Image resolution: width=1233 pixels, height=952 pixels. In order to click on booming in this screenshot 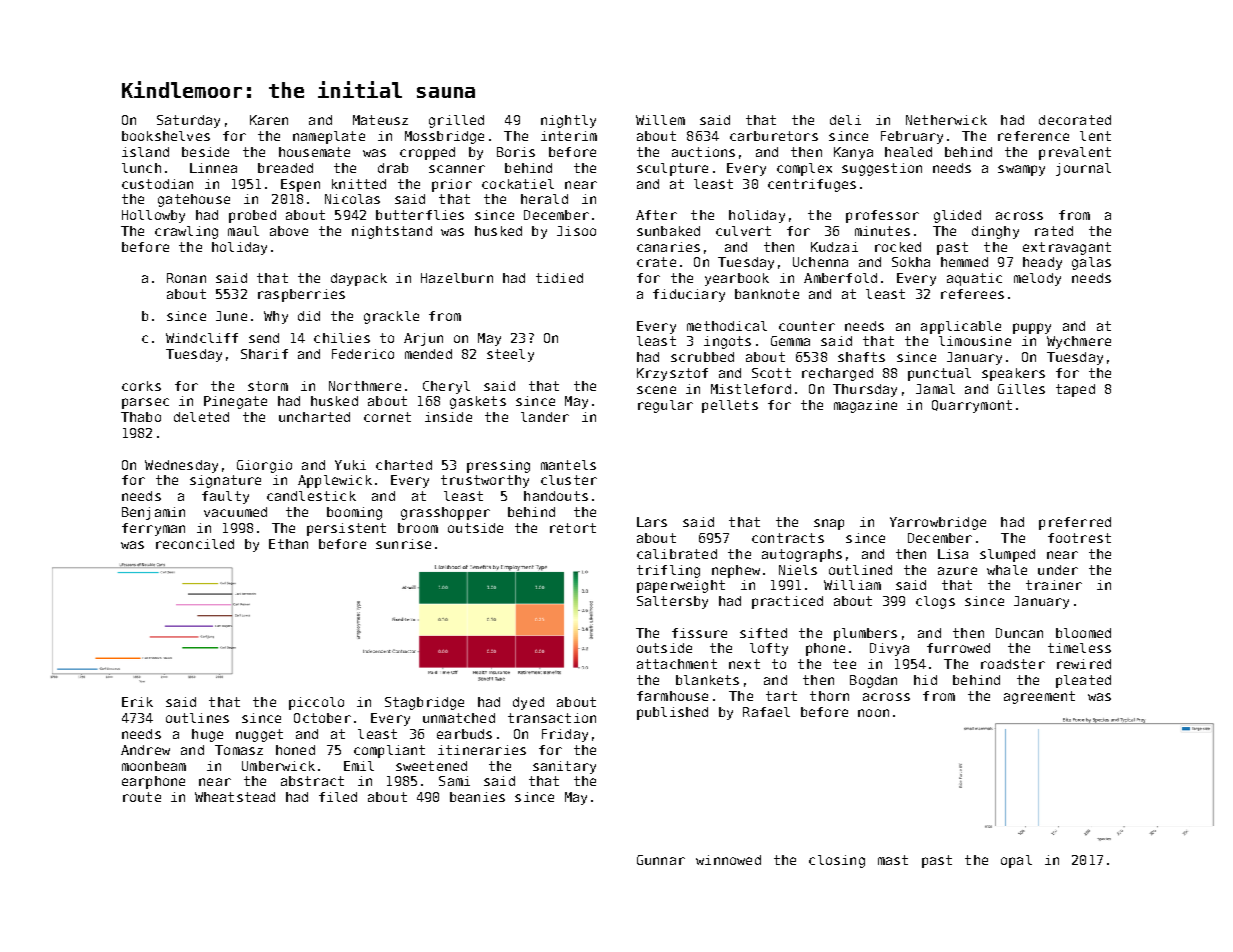, I will do `click(354, 513)`.
